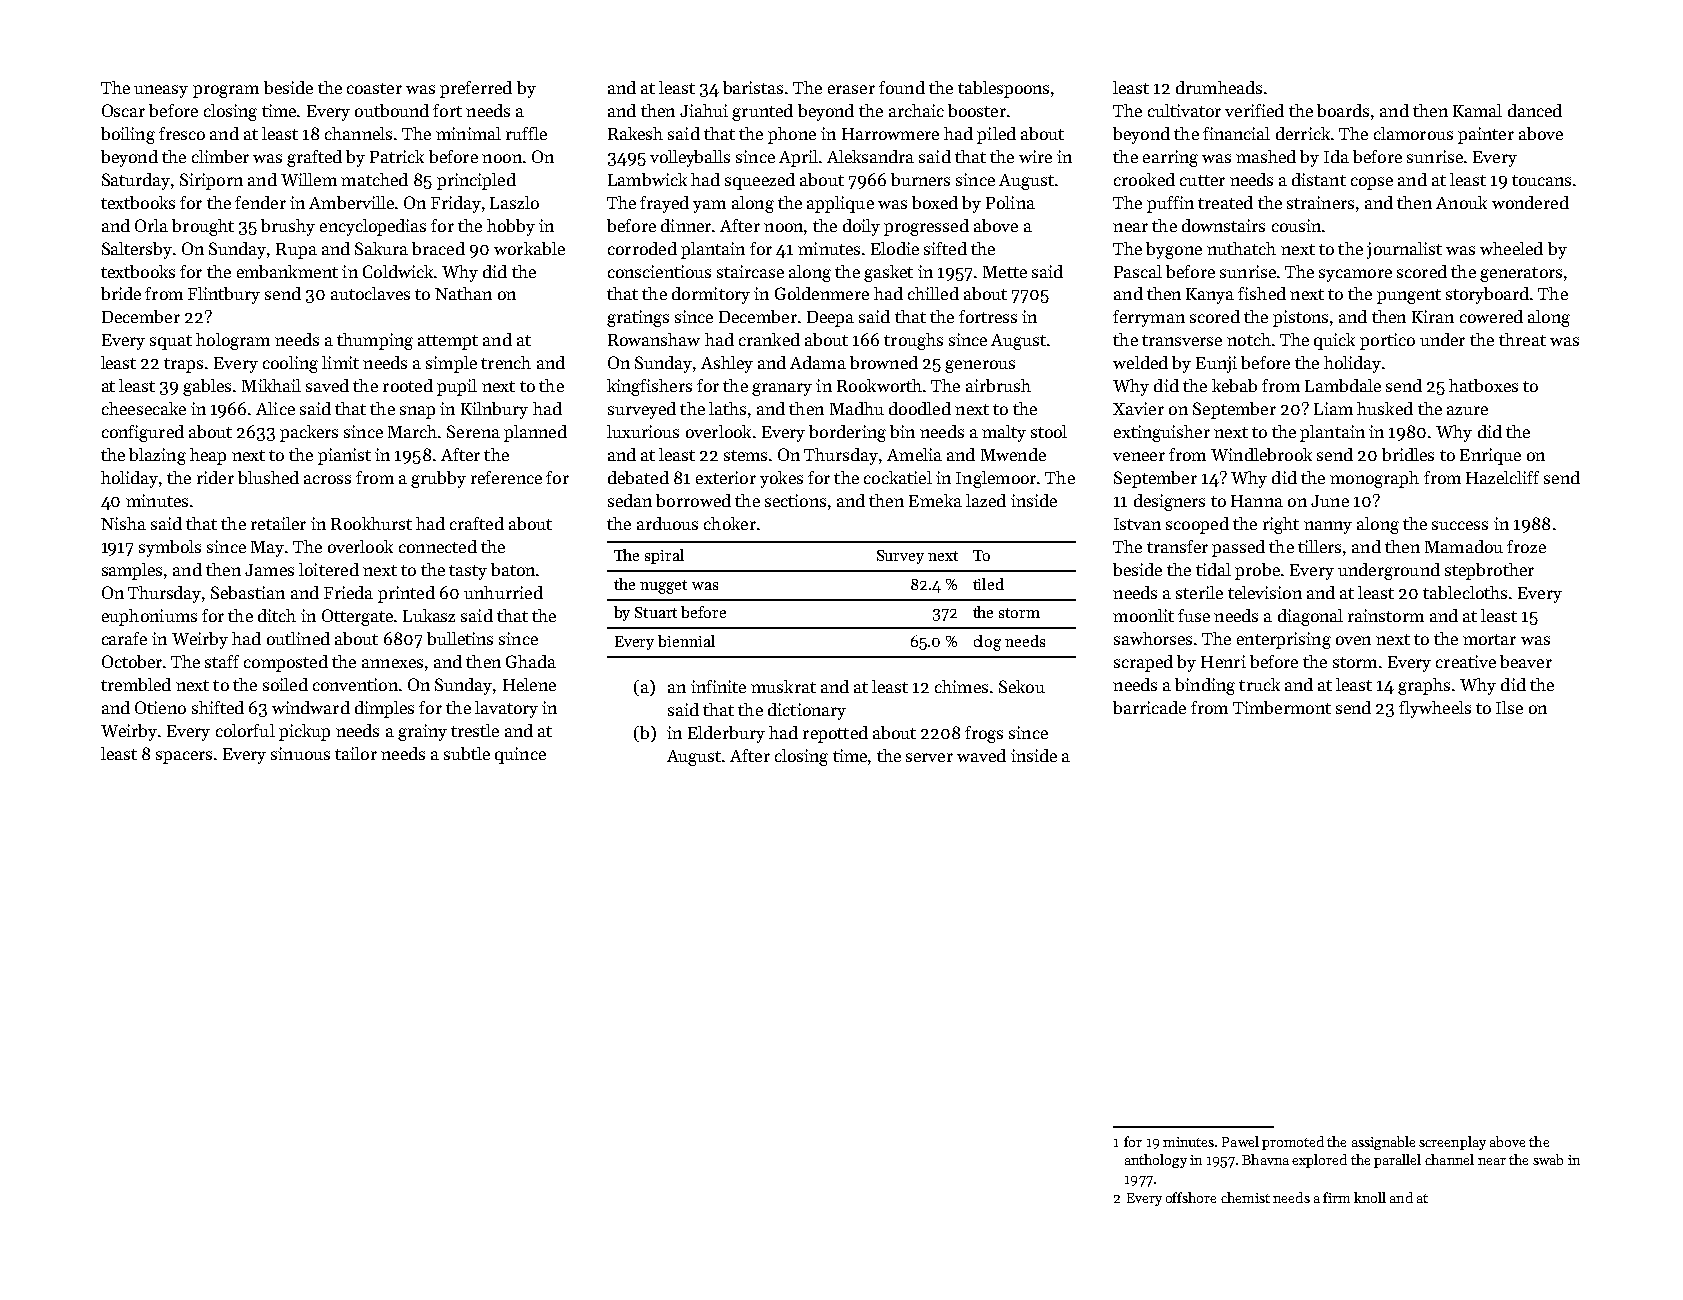 This image has height=1300, width=1683. I want to click on samples, so click(132, 571).
